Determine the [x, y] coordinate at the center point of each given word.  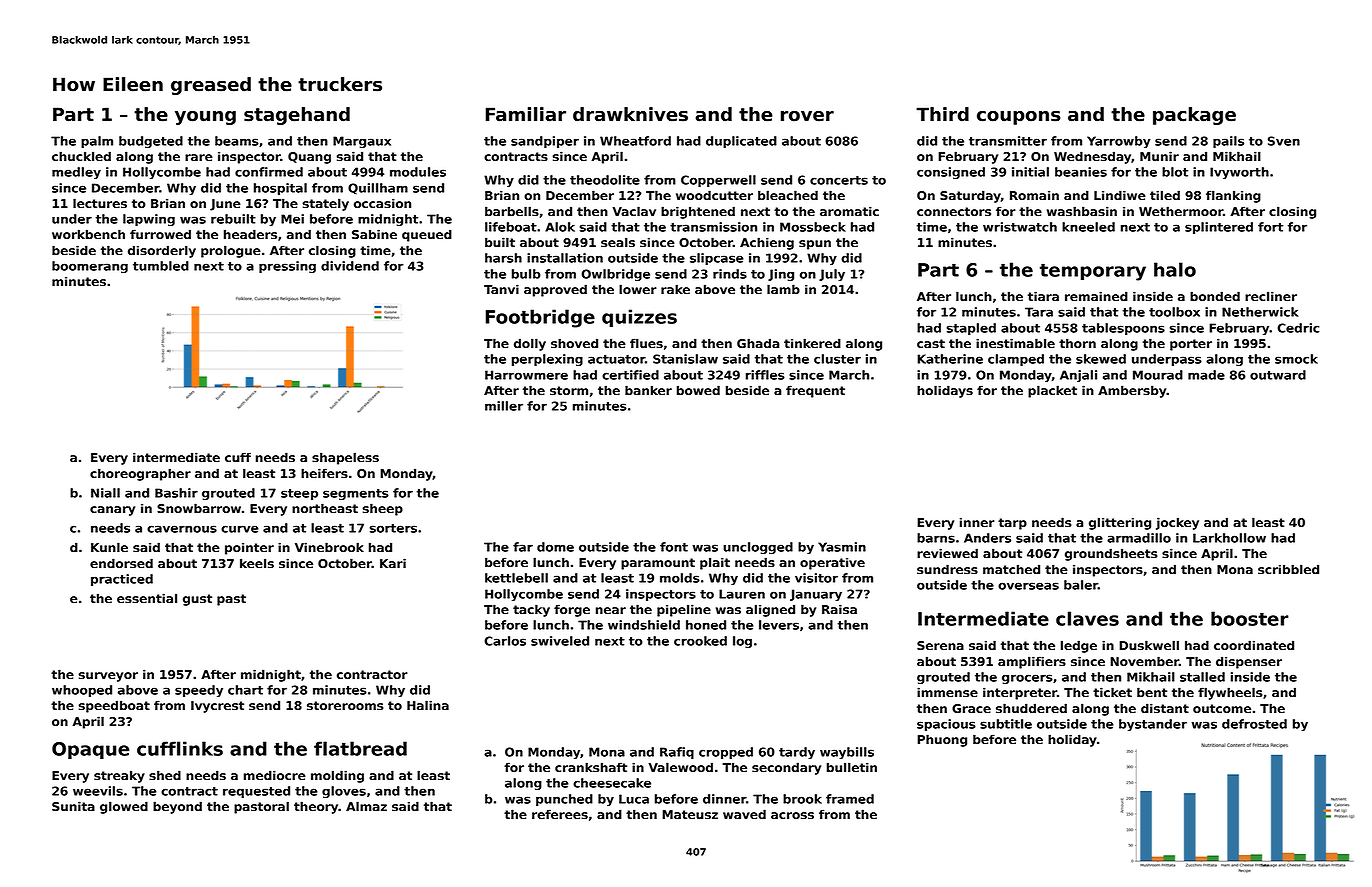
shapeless [345, 458]
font [674, 547]
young [205, 118]
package [1194, 116]
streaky [119, 776]
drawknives [630, 114]
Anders [987, 538]
